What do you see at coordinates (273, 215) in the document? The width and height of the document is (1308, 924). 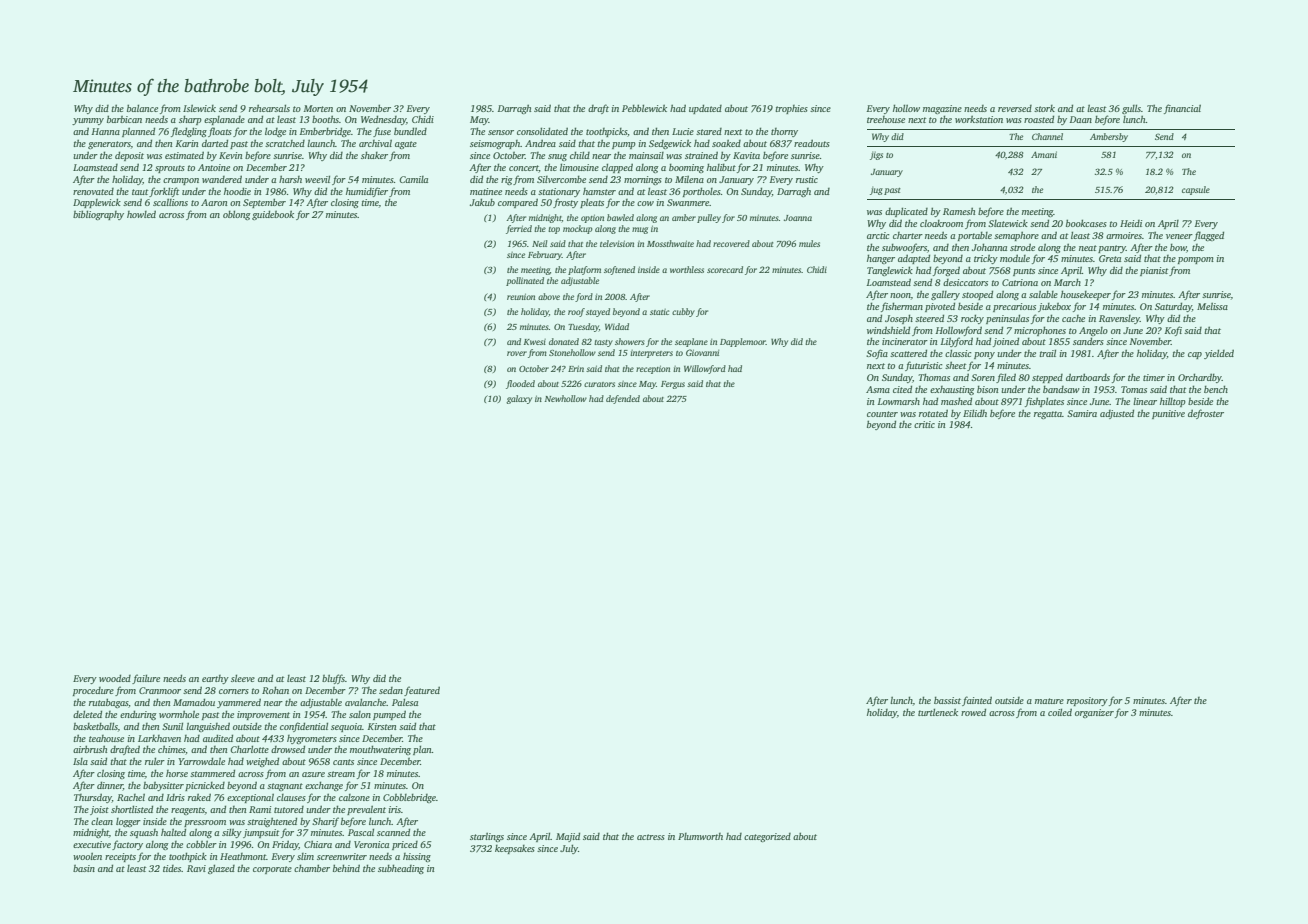 I see `guidebook` at bounding box center [273, 215].
